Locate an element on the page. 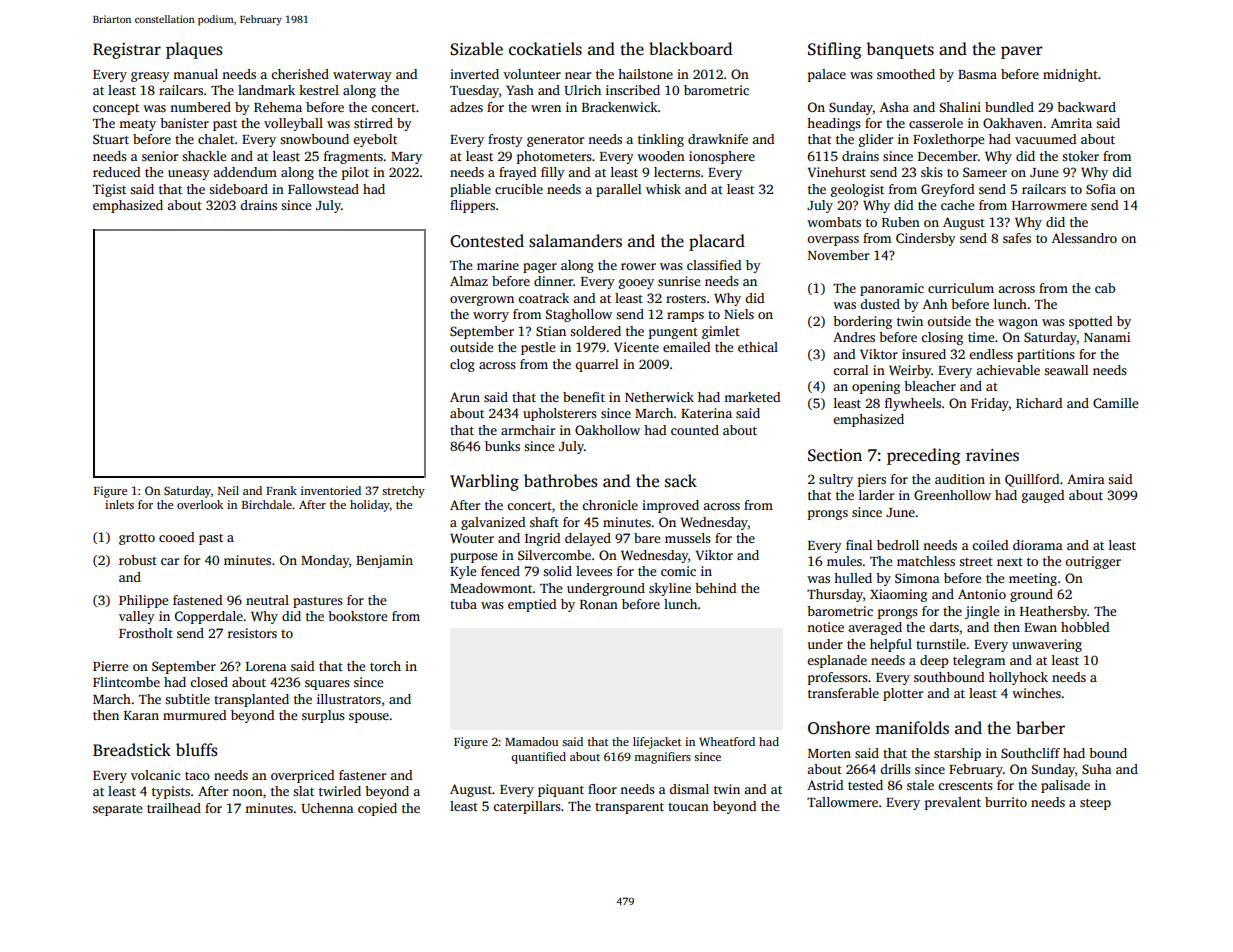  inscribed is located at coordinates (633, 90).
